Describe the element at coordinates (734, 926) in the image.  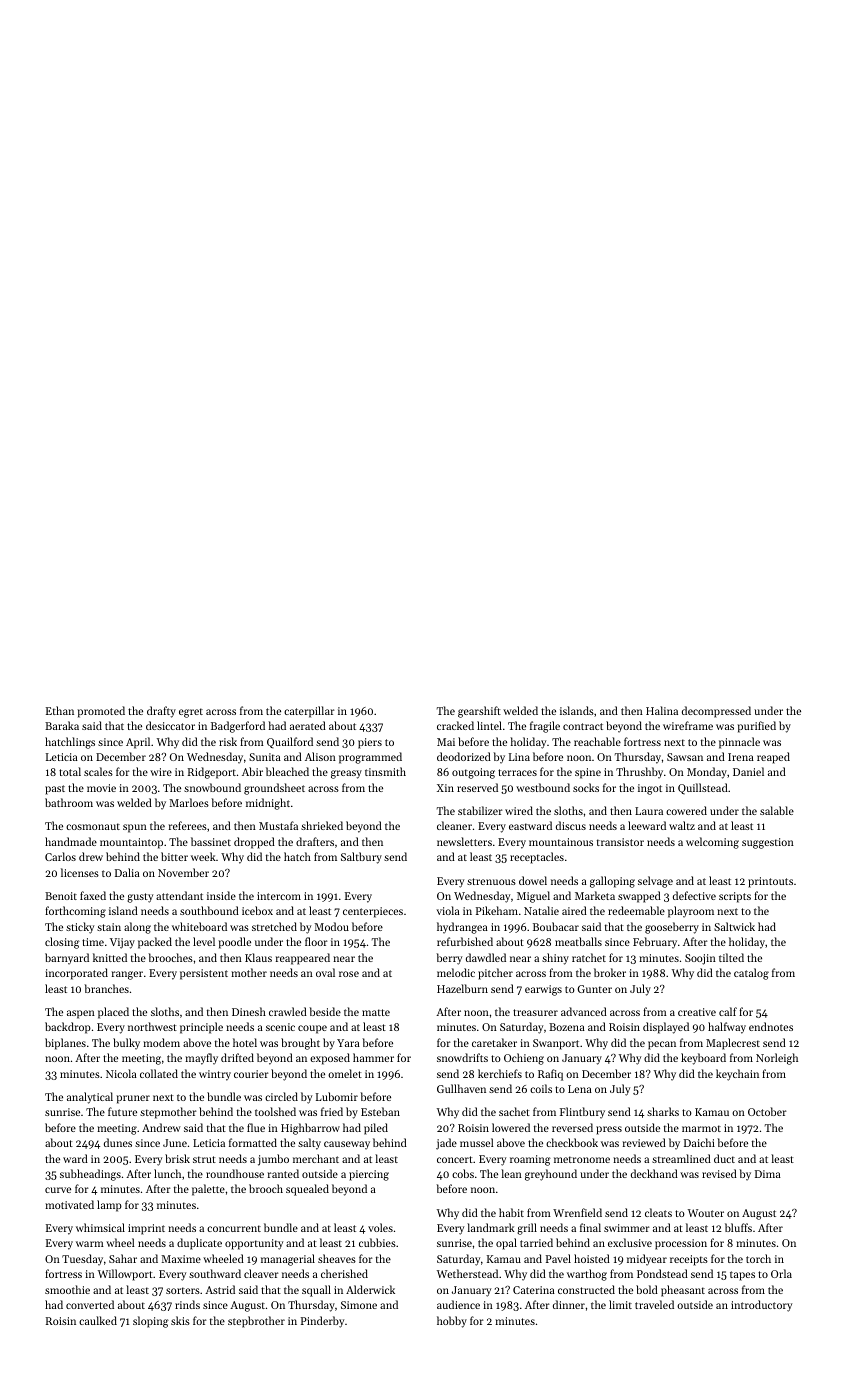
I see `Saltwick` at that location.
